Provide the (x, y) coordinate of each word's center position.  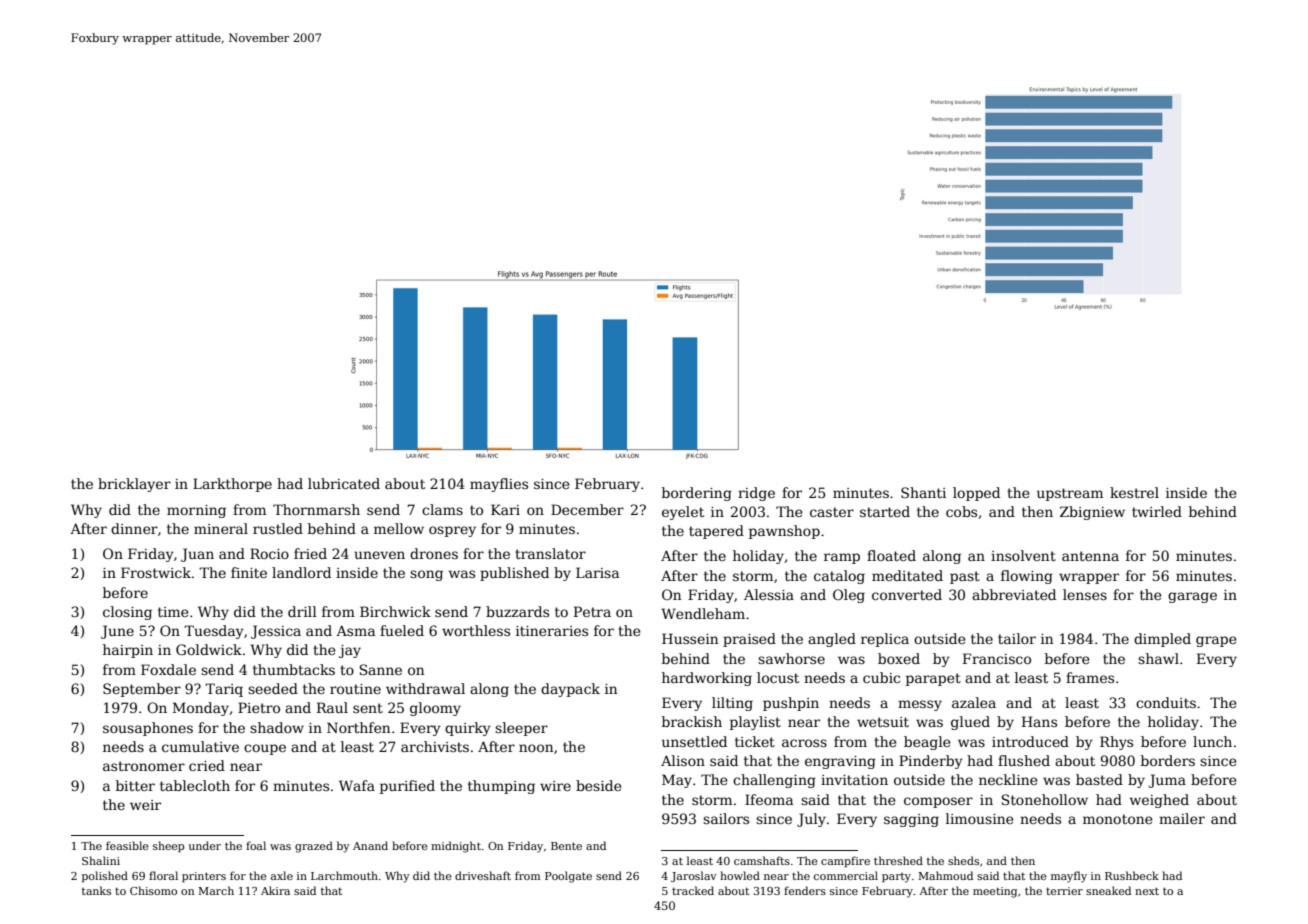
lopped (976, 494)
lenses (1085, 594)
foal (256, 845)
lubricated (344, 483)
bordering (697, 494)
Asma (355, 630)
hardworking (707, 679)
